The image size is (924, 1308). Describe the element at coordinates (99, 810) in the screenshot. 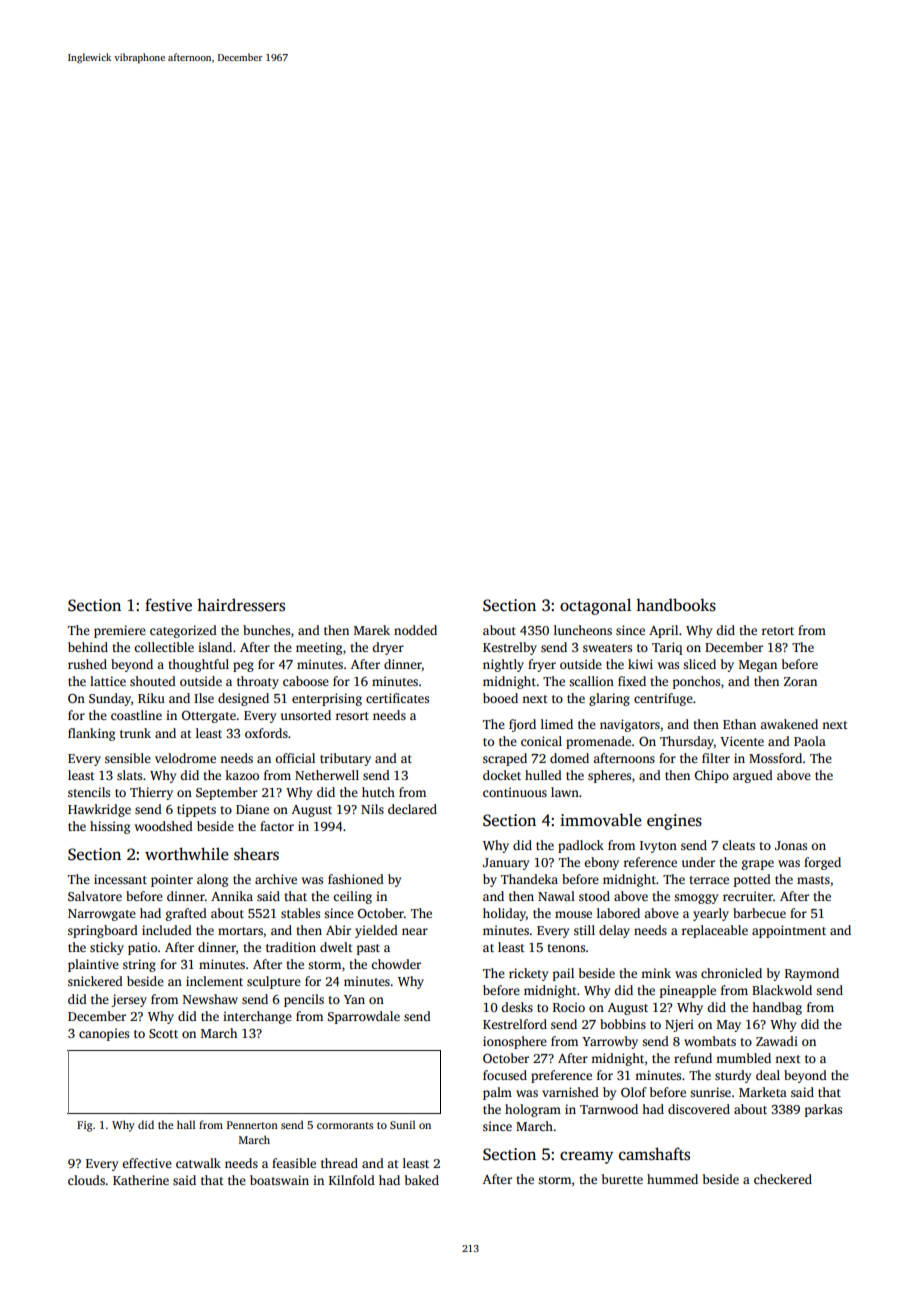

I see `Hawkridge` at that location.
